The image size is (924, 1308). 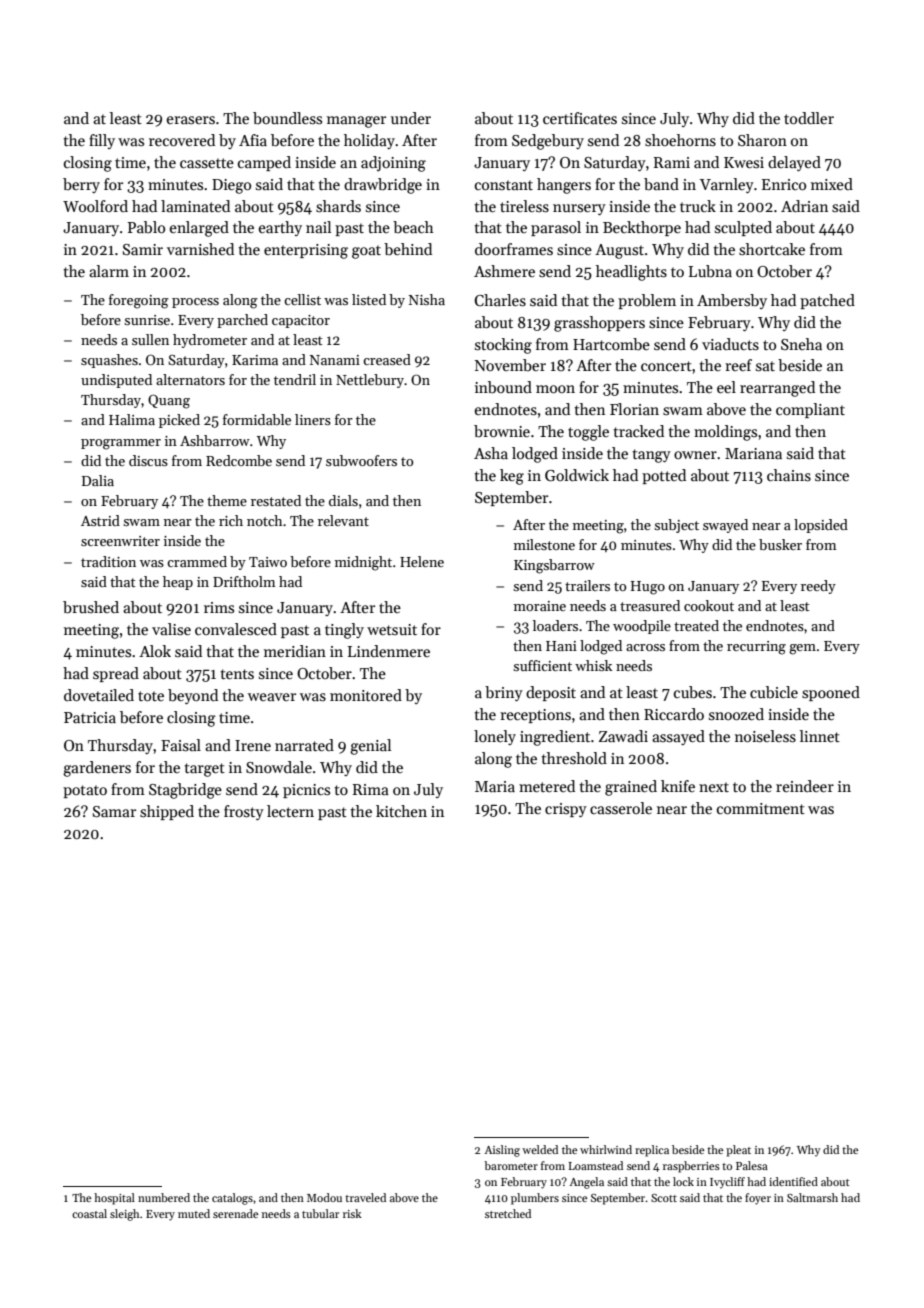 What do you see at coordinates (215, 440) in the screenshot?
I see `Ashbarrow` at bounding box center [215, 440].
